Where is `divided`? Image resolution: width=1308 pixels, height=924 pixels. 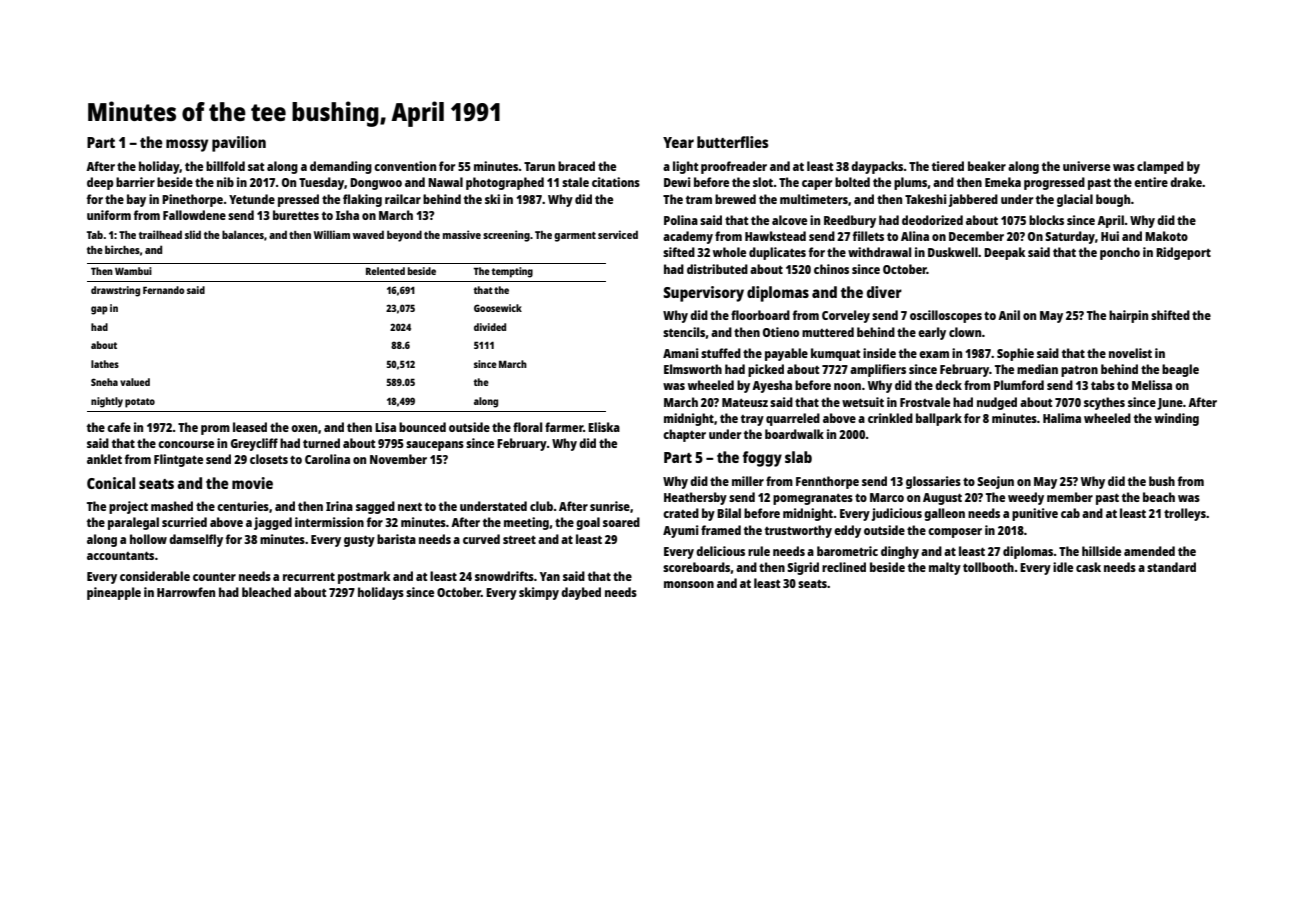 divided is located at coordinates (490, 327).
